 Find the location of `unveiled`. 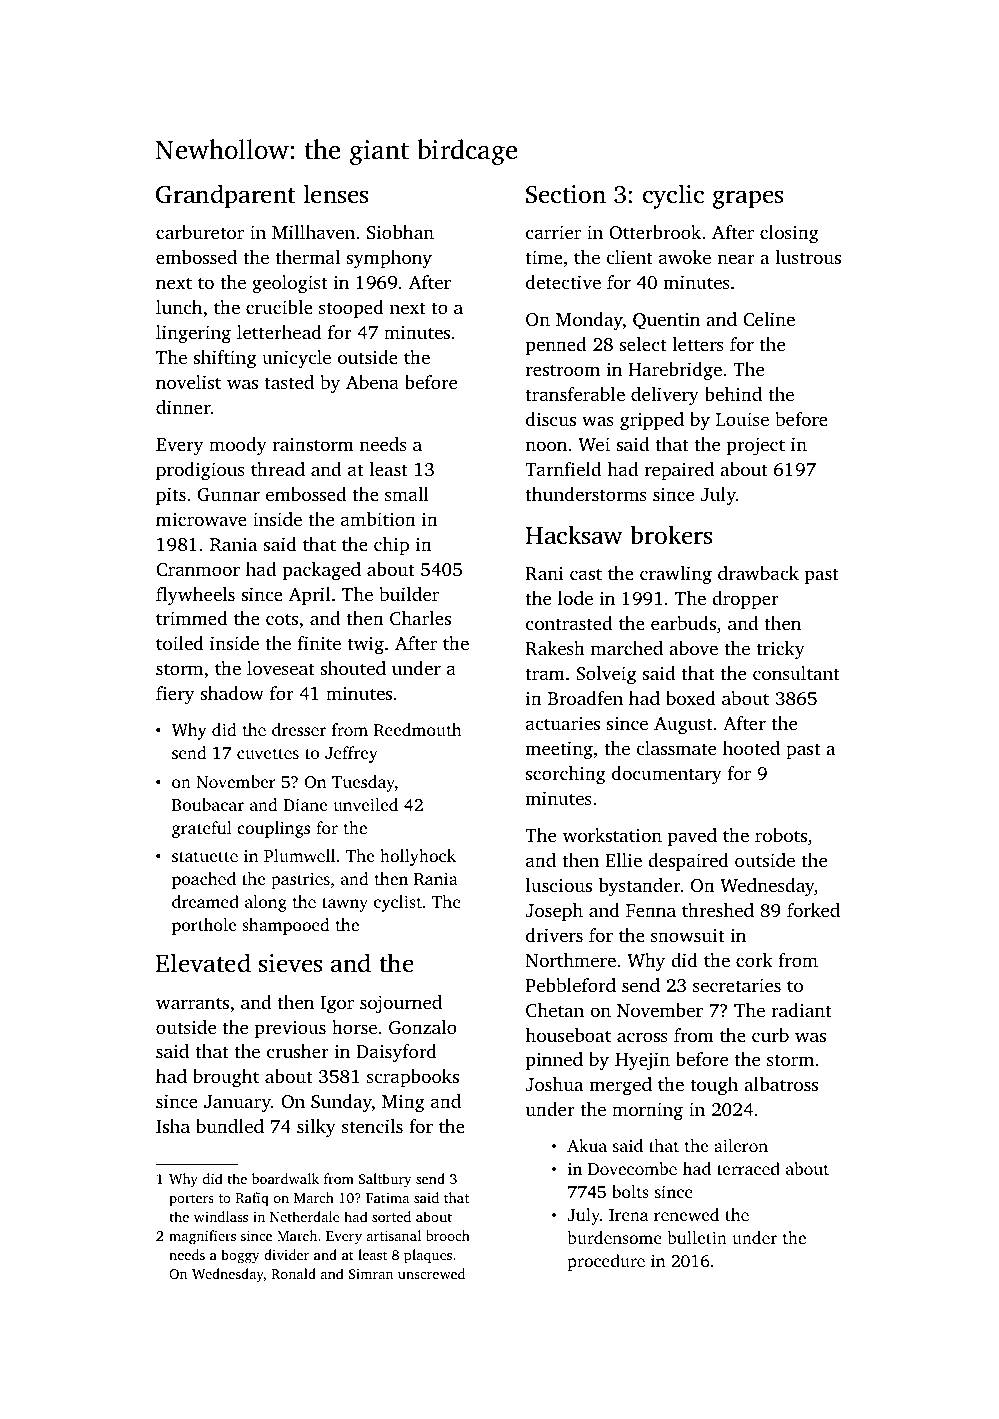

unveiled is located at coordinates (365, 804).
